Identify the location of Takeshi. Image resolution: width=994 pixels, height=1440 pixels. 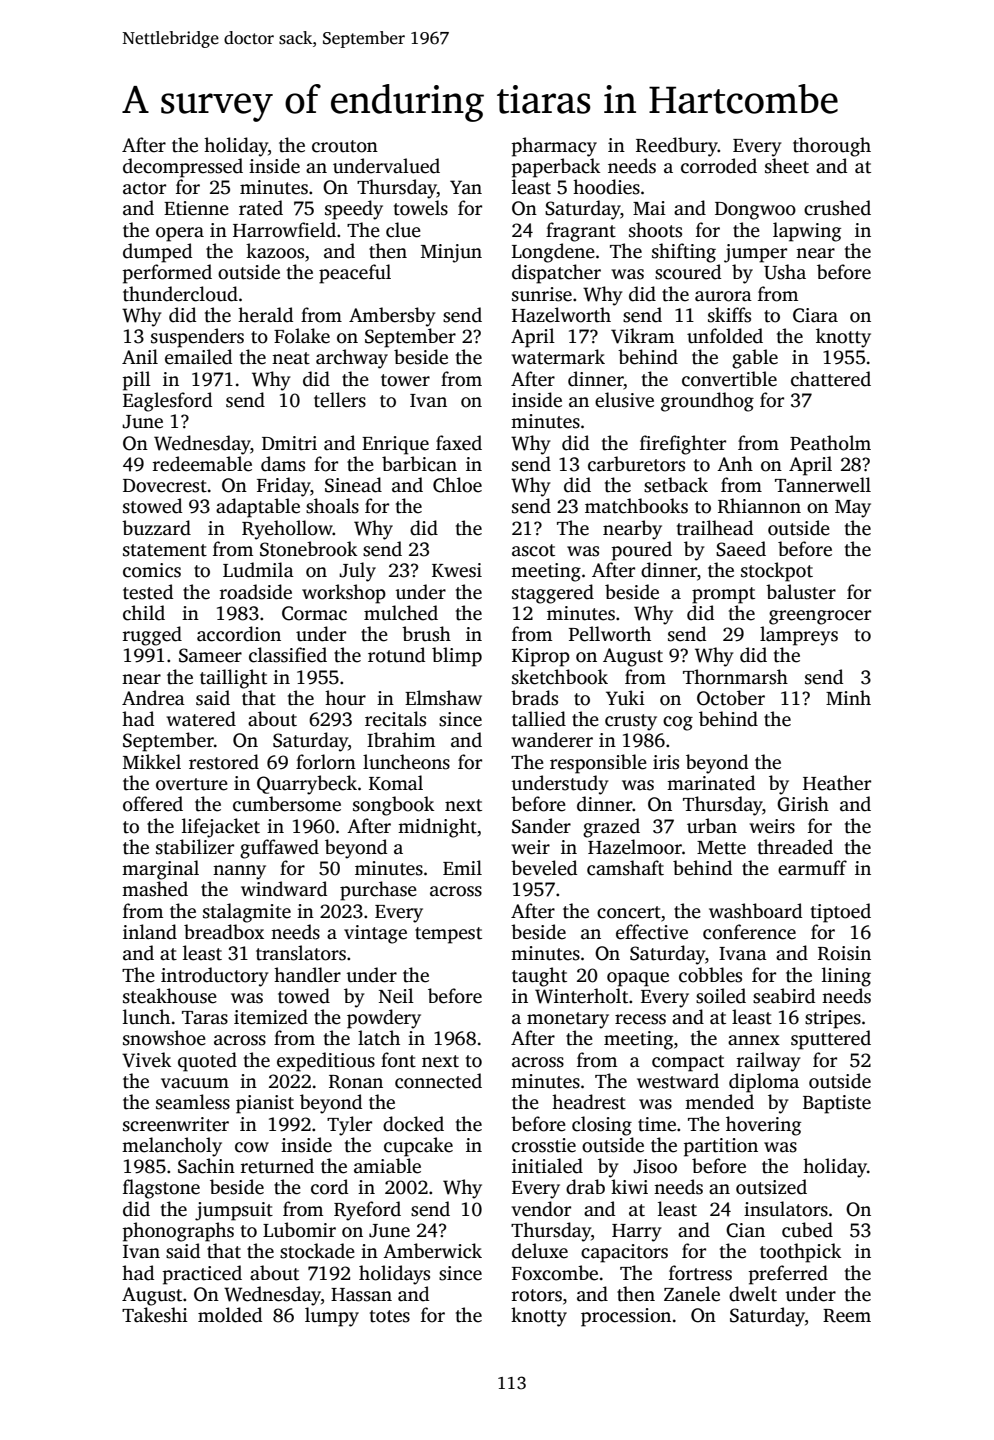
(155, 1315).
